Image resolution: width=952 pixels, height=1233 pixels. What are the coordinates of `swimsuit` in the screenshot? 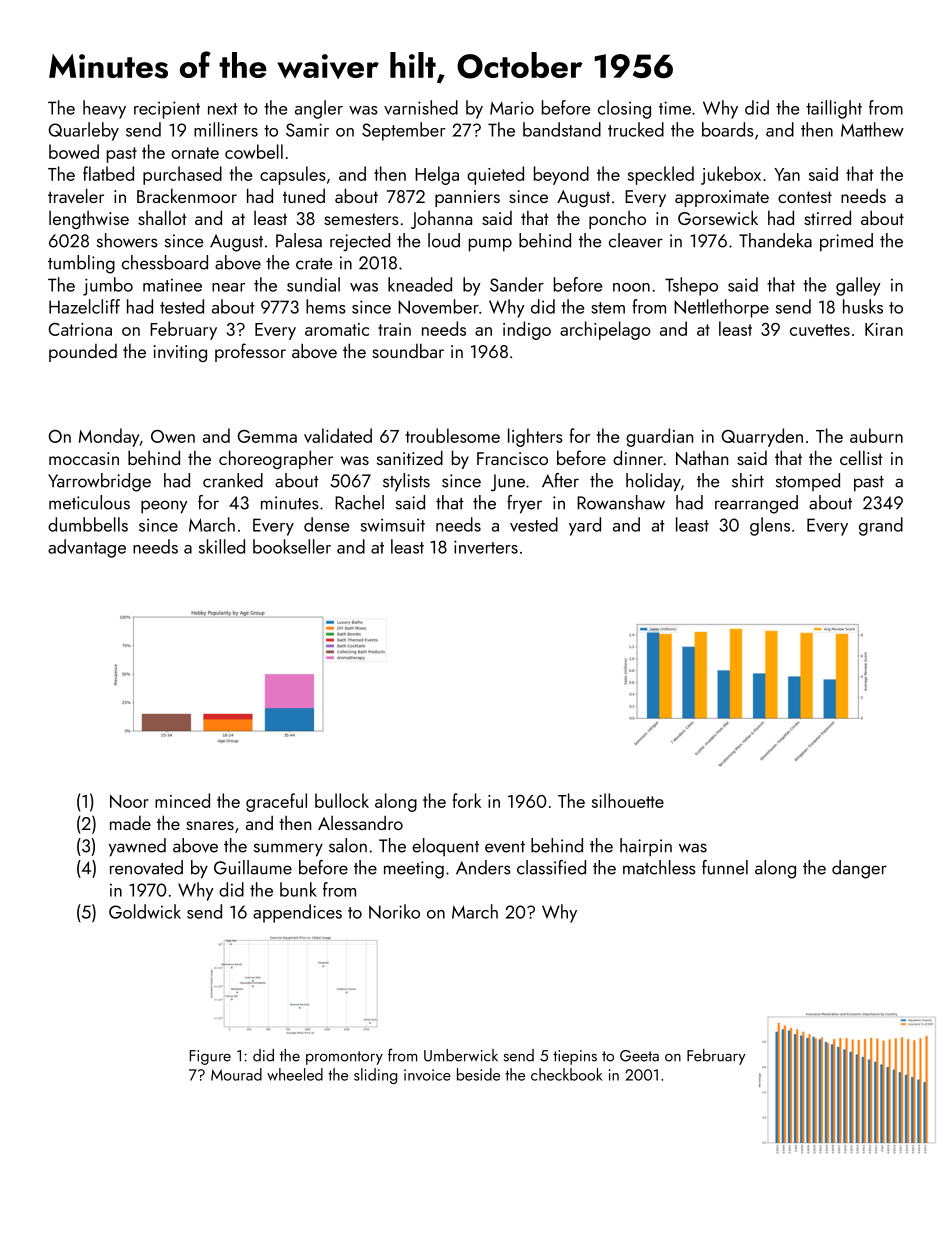 It's located at (393, 525).
